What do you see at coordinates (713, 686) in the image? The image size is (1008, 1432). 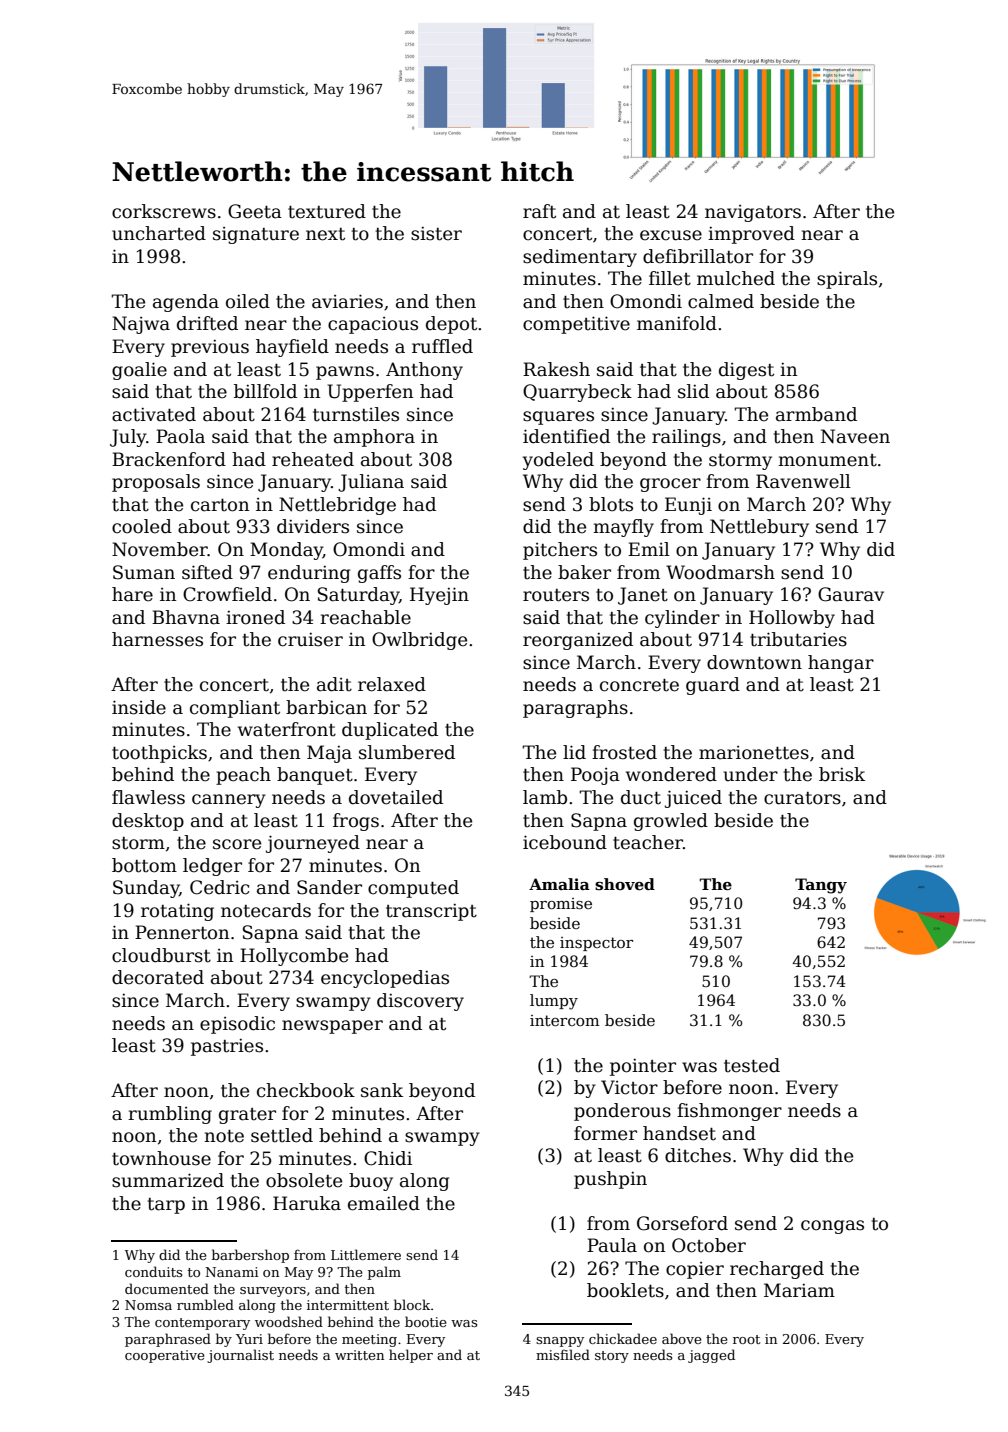 I see `guard` at bounding box center [713, 686].
